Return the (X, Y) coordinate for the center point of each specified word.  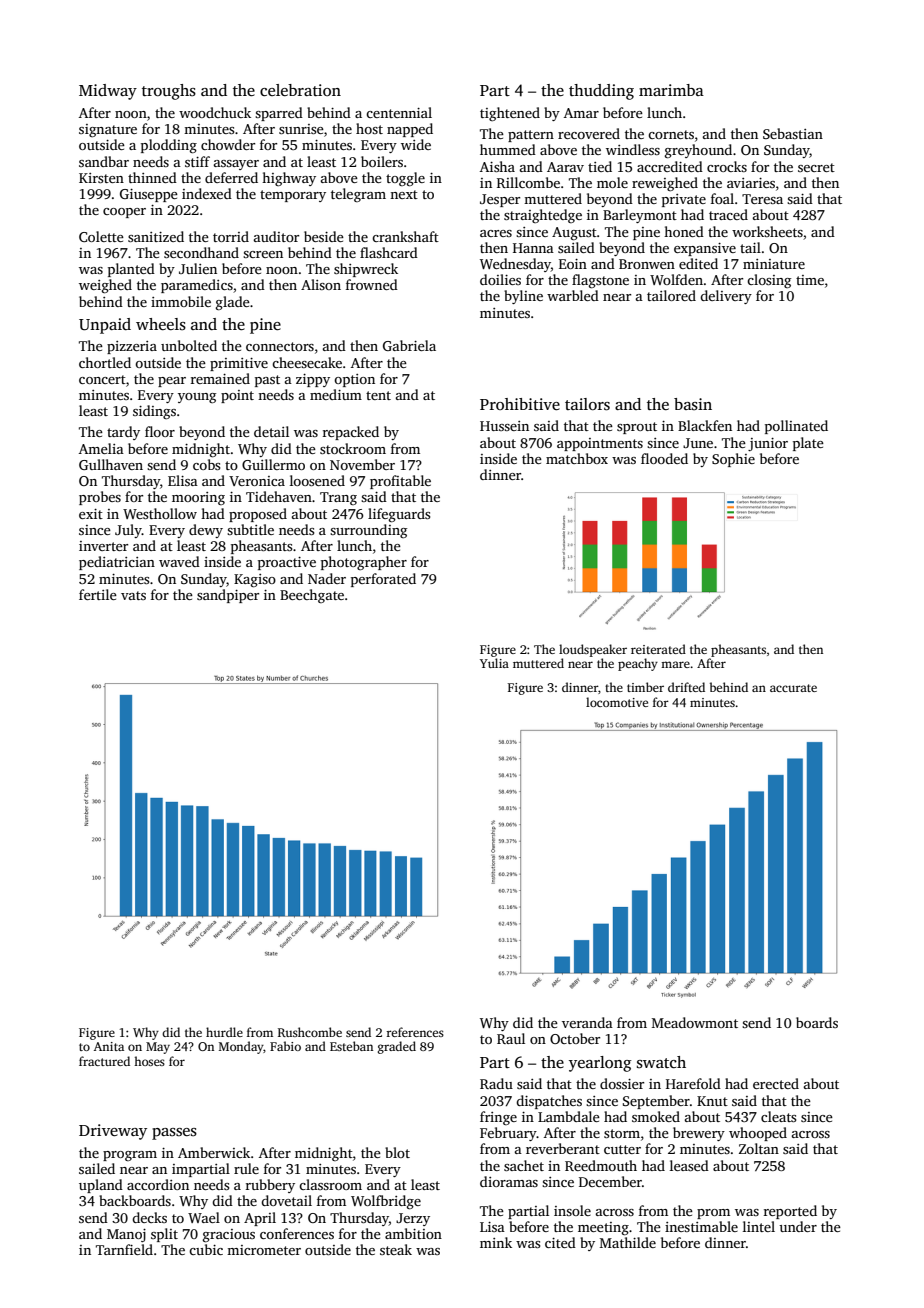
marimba (671, 90)
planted (131, 270)
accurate (793, 688)
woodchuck (215, 112)
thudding (601, 92)
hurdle (224, 1032)
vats (133, 595)
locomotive (617, 702)
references (415, 1032)
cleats (778, 1116)
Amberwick (214, 1152)
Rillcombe (528, 182)
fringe (498, 1118)
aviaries (751, 183)
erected (776, 1083)
